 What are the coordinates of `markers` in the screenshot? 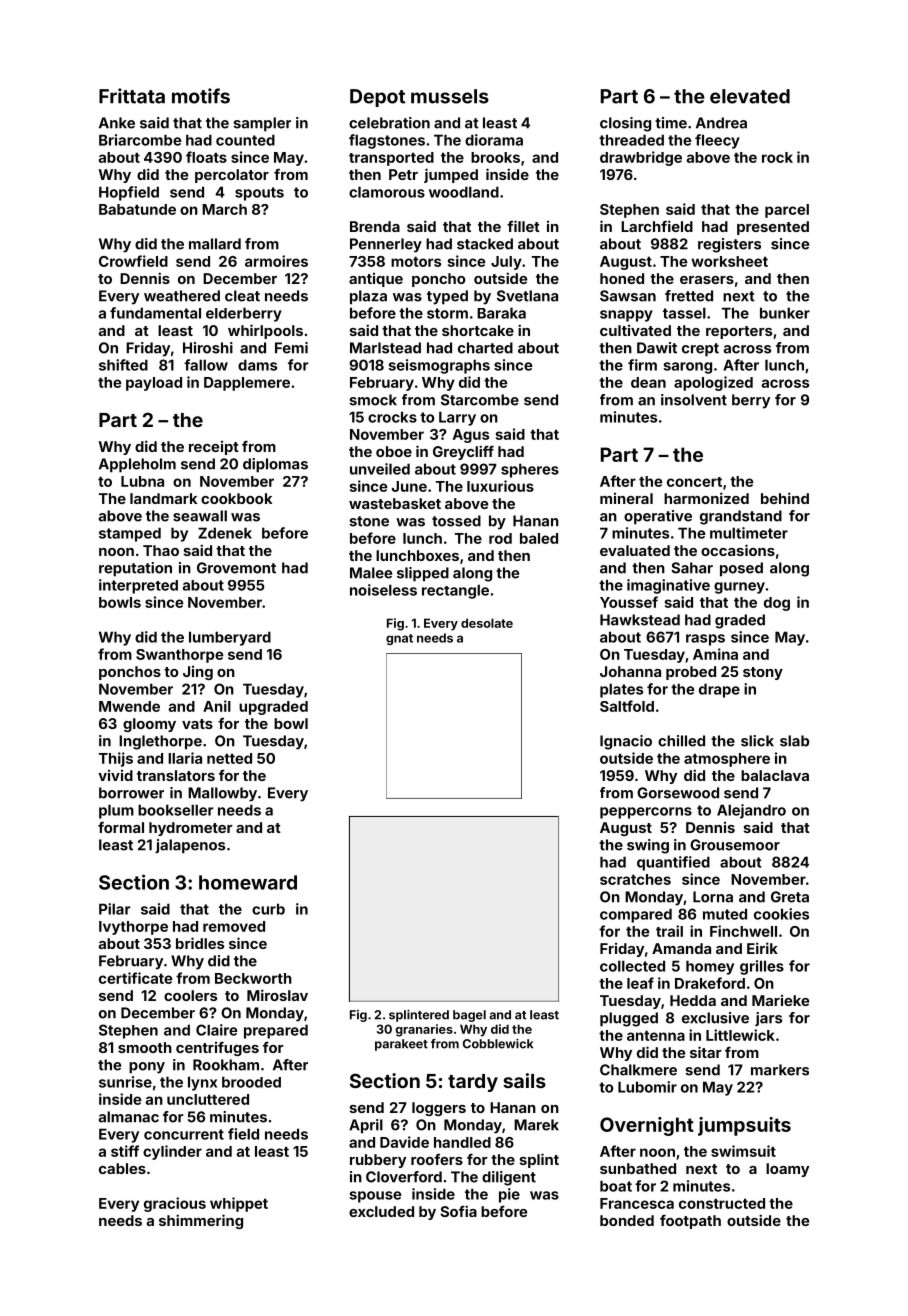 It's located at (780, 1070).
